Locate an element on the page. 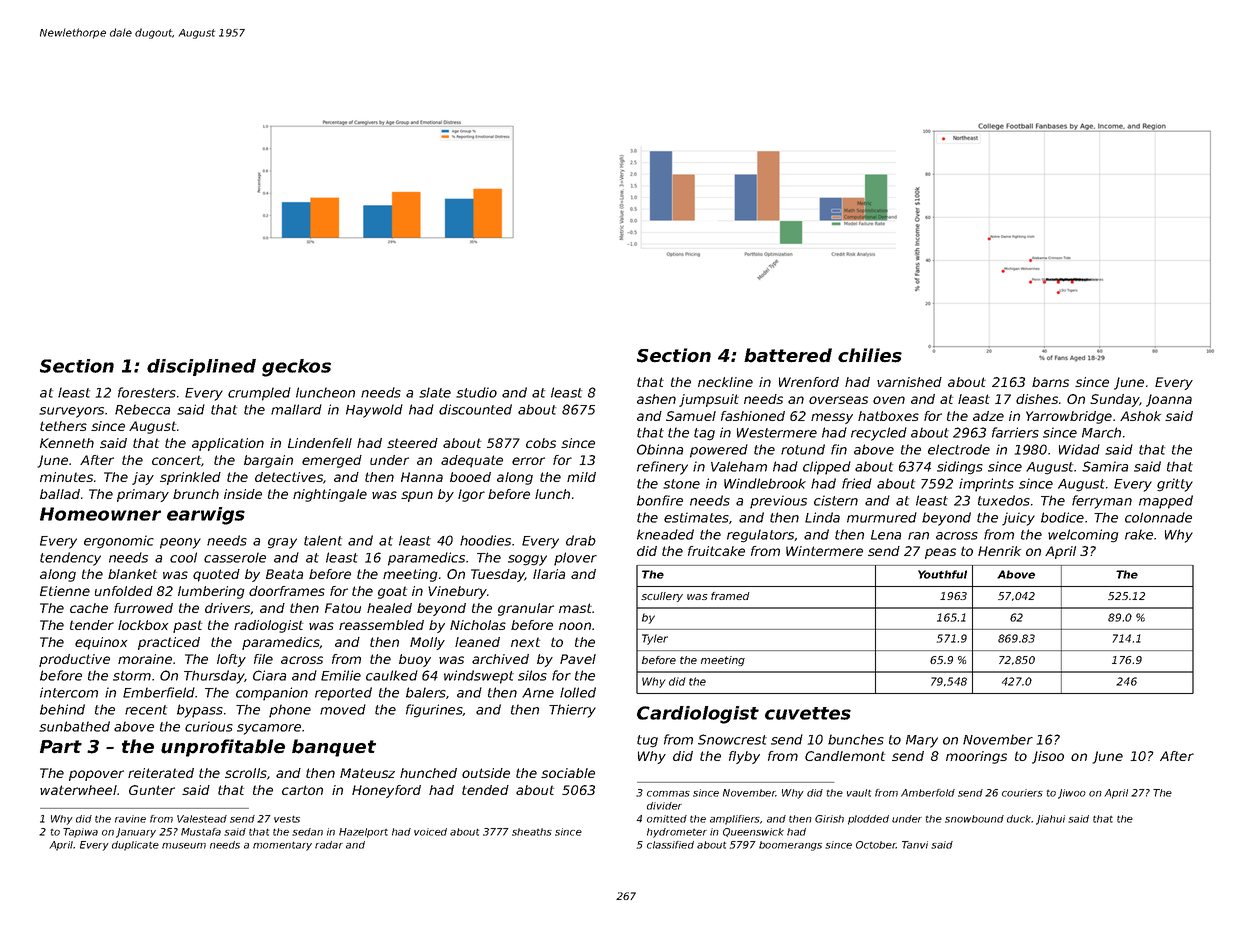 This image has width=1233, height=952. momentary is located at coordinates (282, 846).
